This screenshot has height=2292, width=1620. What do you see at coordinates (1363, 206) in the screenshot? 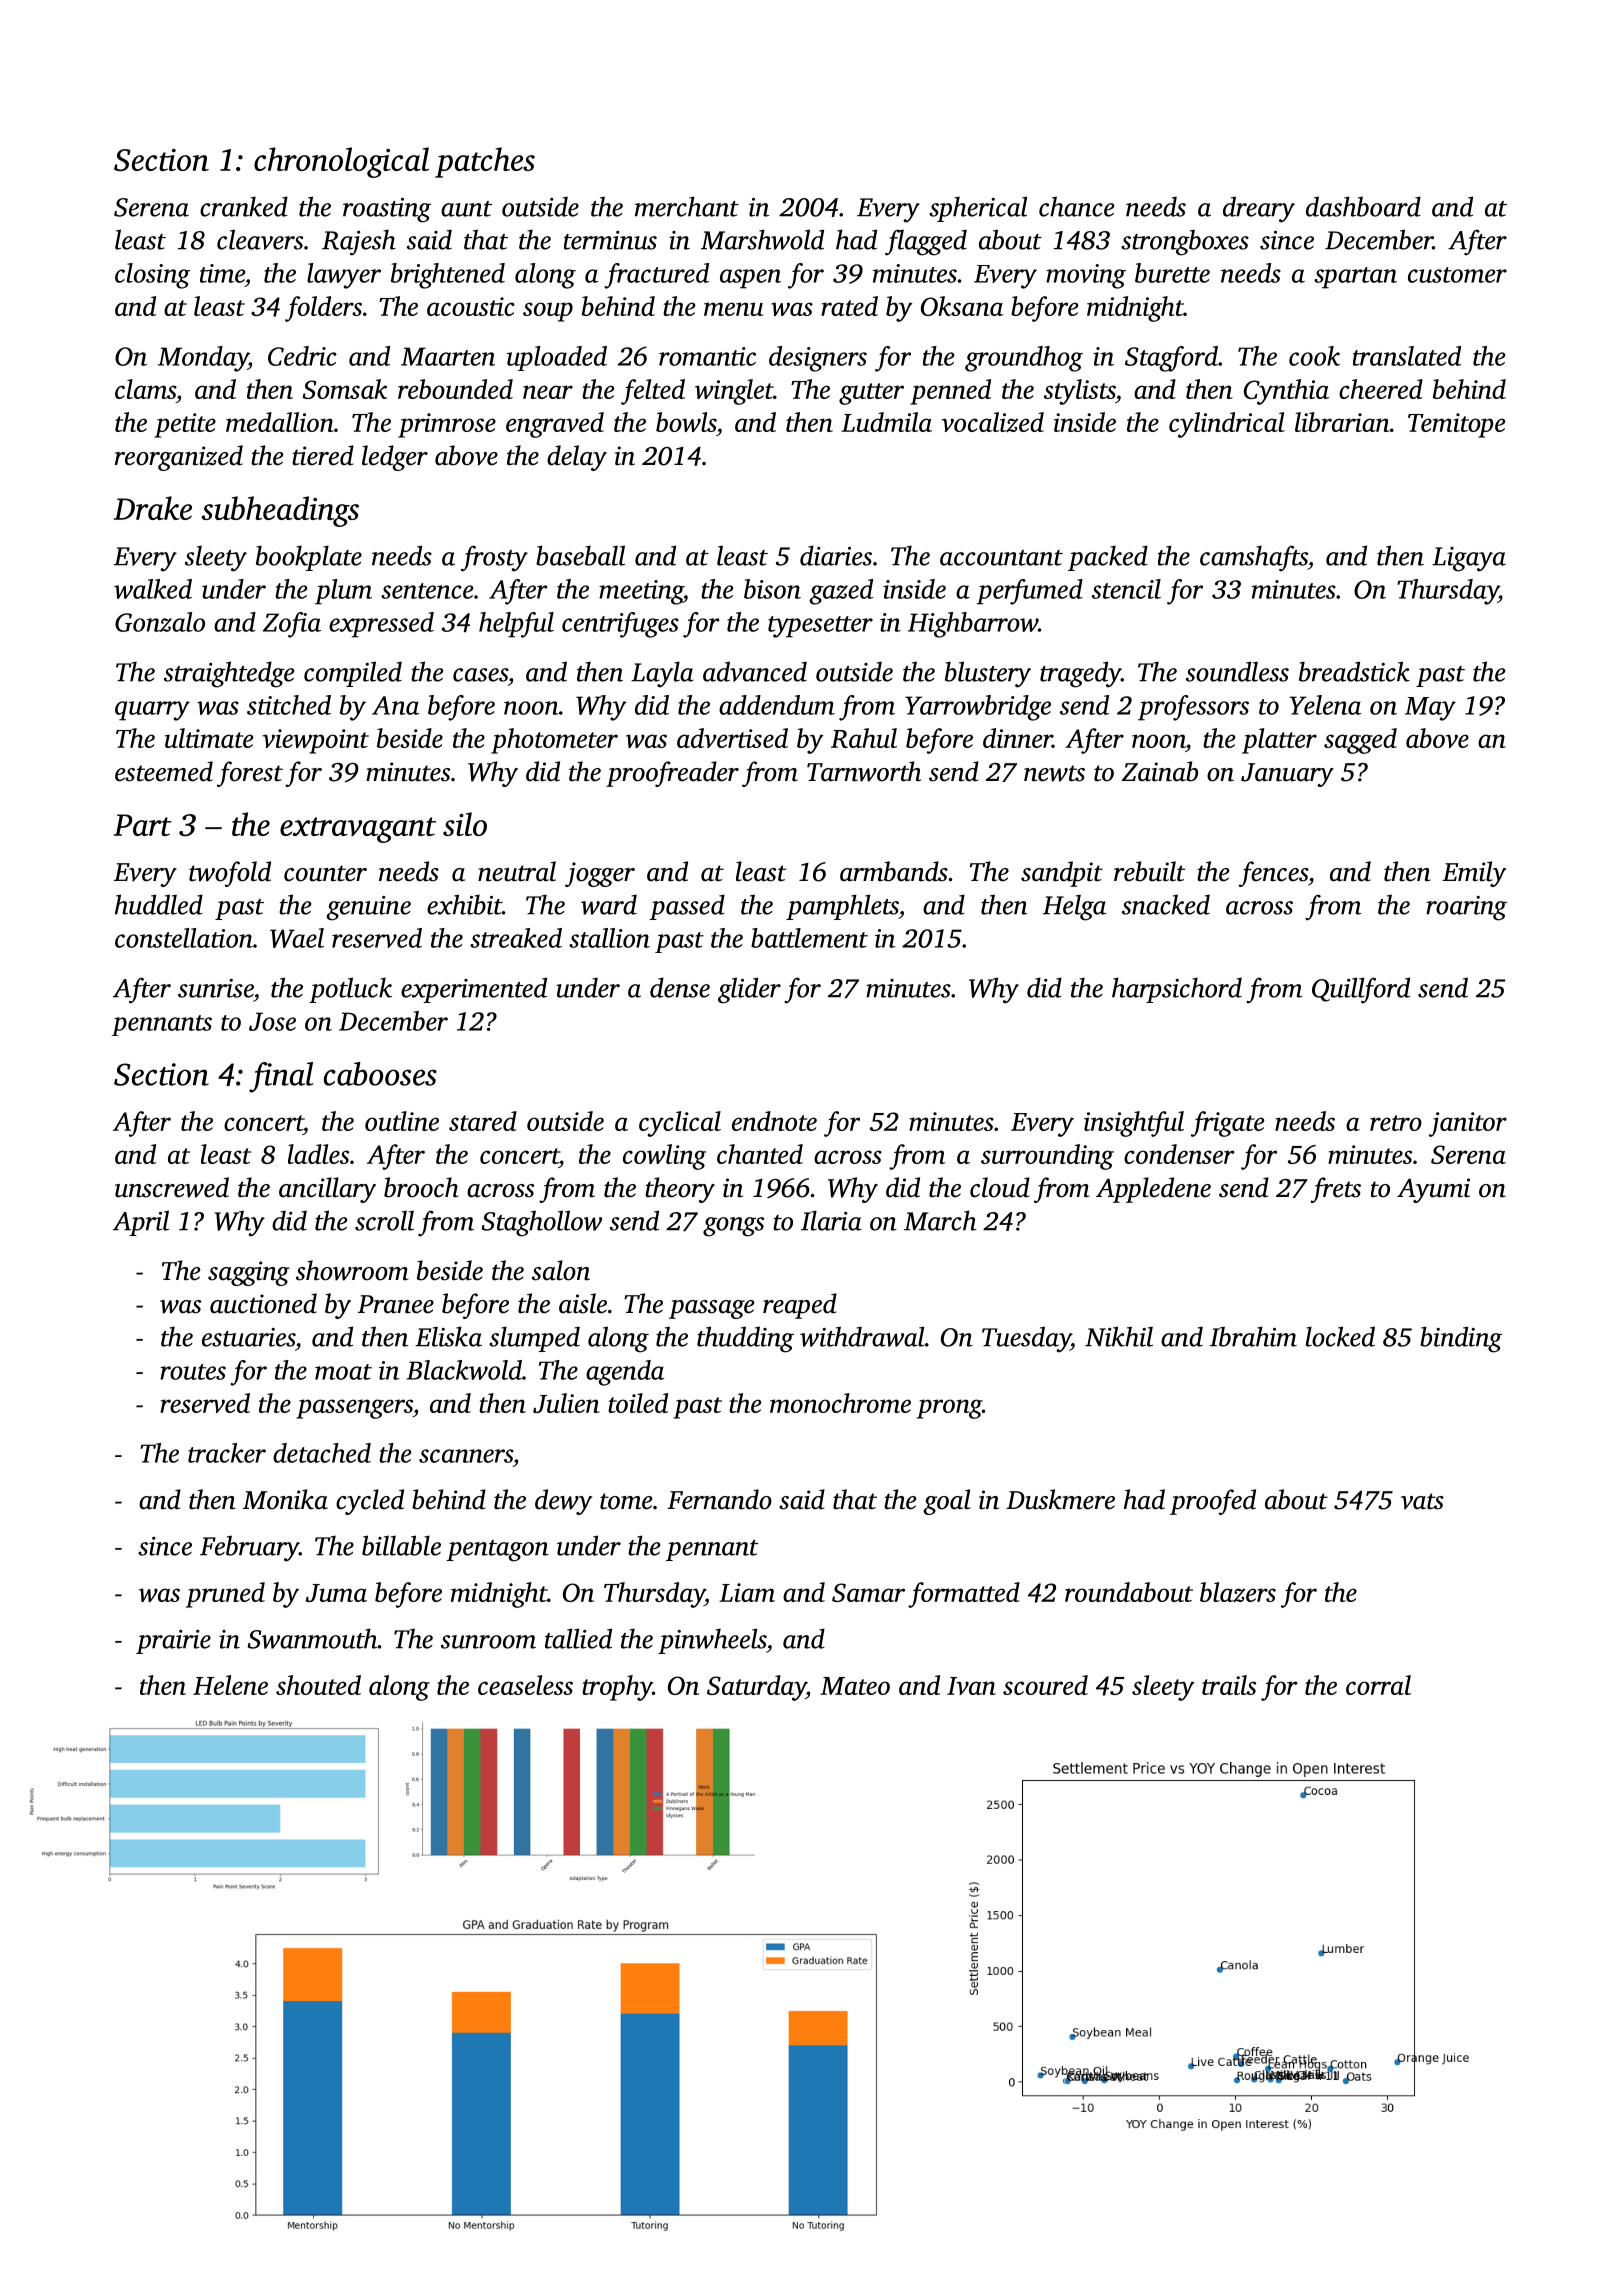
I see `dashboard` at bounding box center [1363, 206].
